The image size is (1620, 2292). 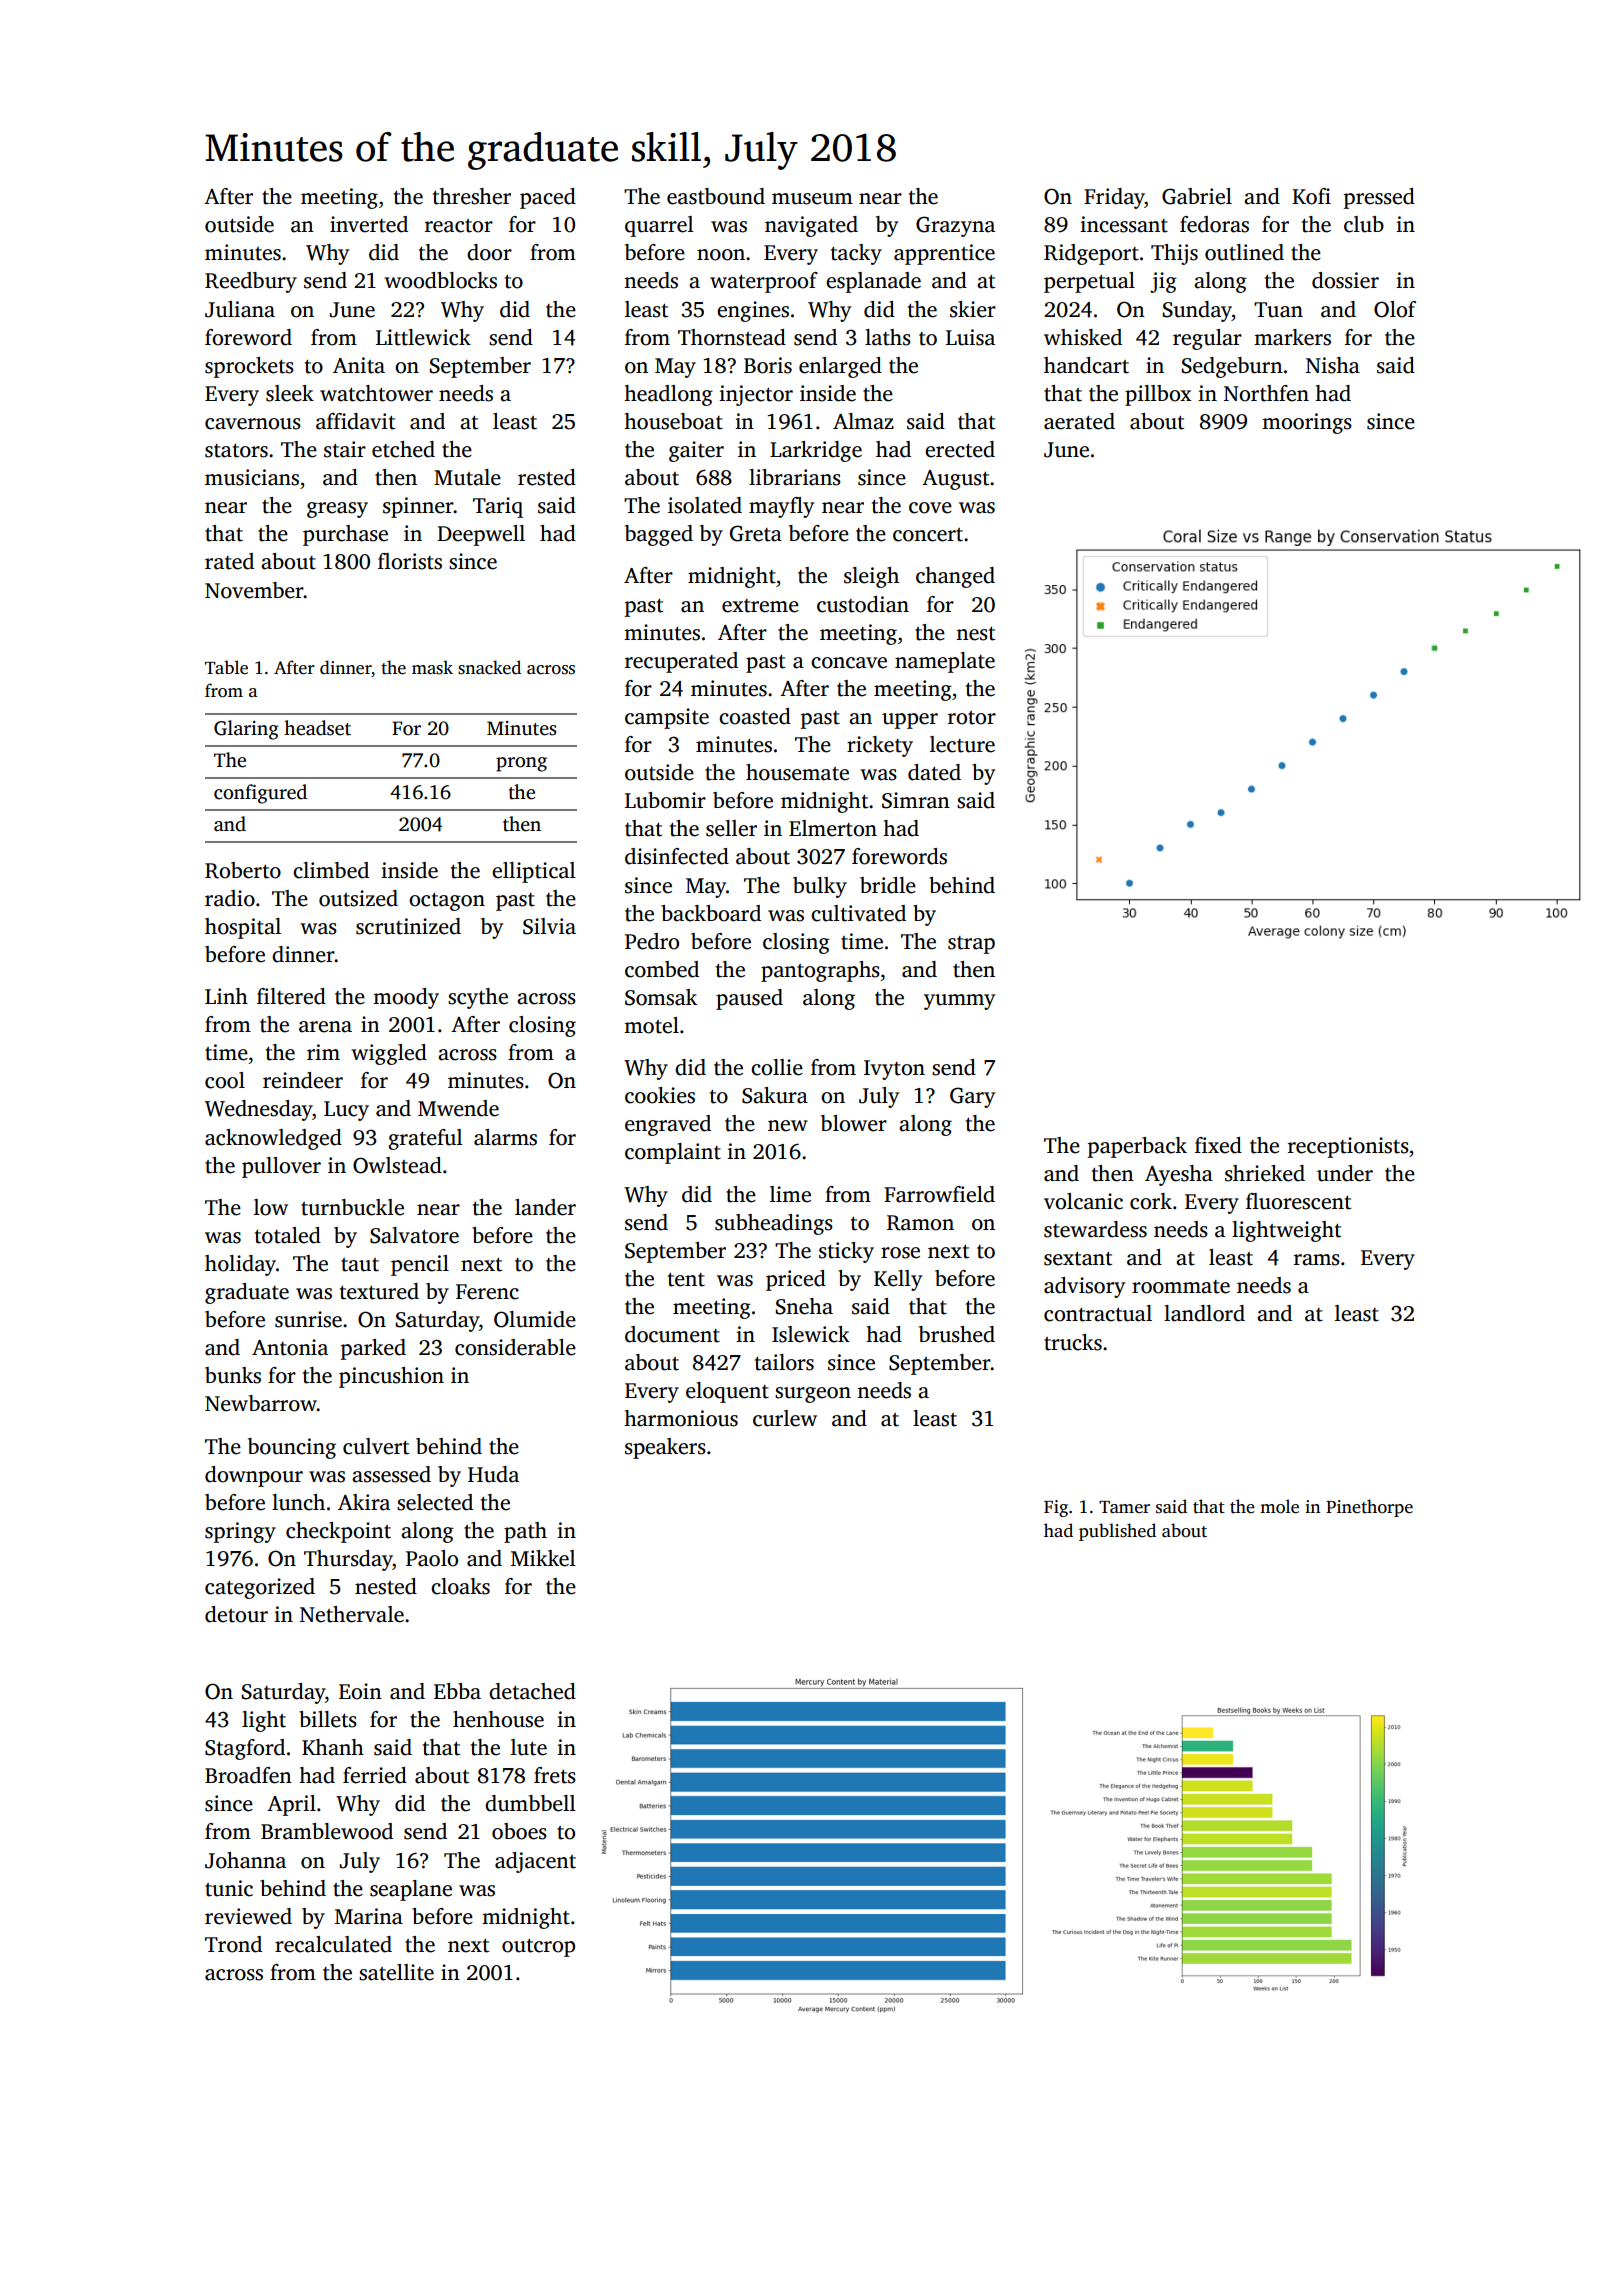 What do you see at coordinates (369, 224) in the screenshot?
I see `inverted` at bounding box center [369, 224].
